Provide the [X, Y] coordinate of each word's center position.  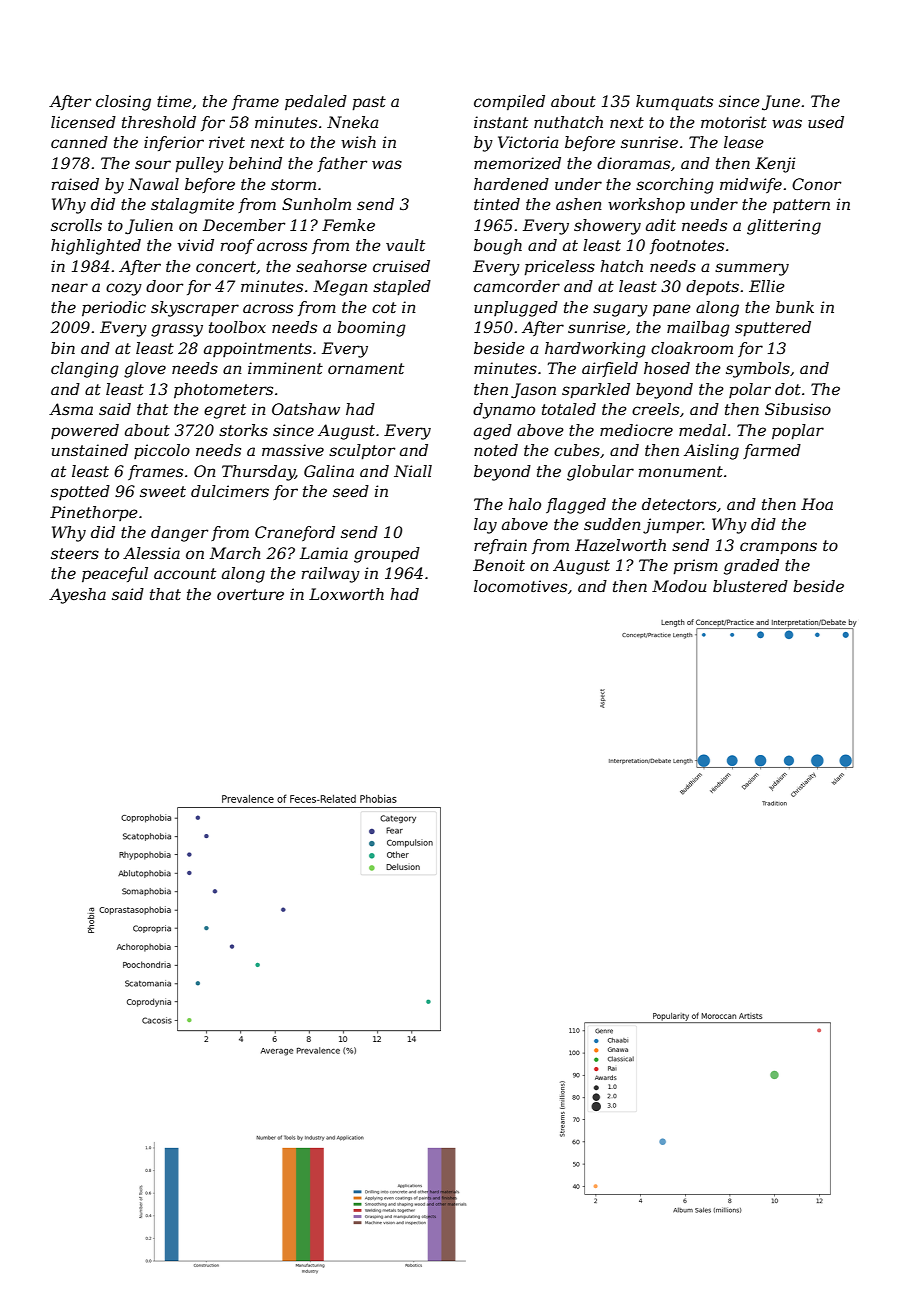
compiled [509, 103]
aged [493, 432]
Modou [679, 586]
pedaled [316, 103]
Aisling [711, 452]
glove [145, 370]
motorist [734, 122]
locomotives [520, 586]
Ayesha [77, 596]
